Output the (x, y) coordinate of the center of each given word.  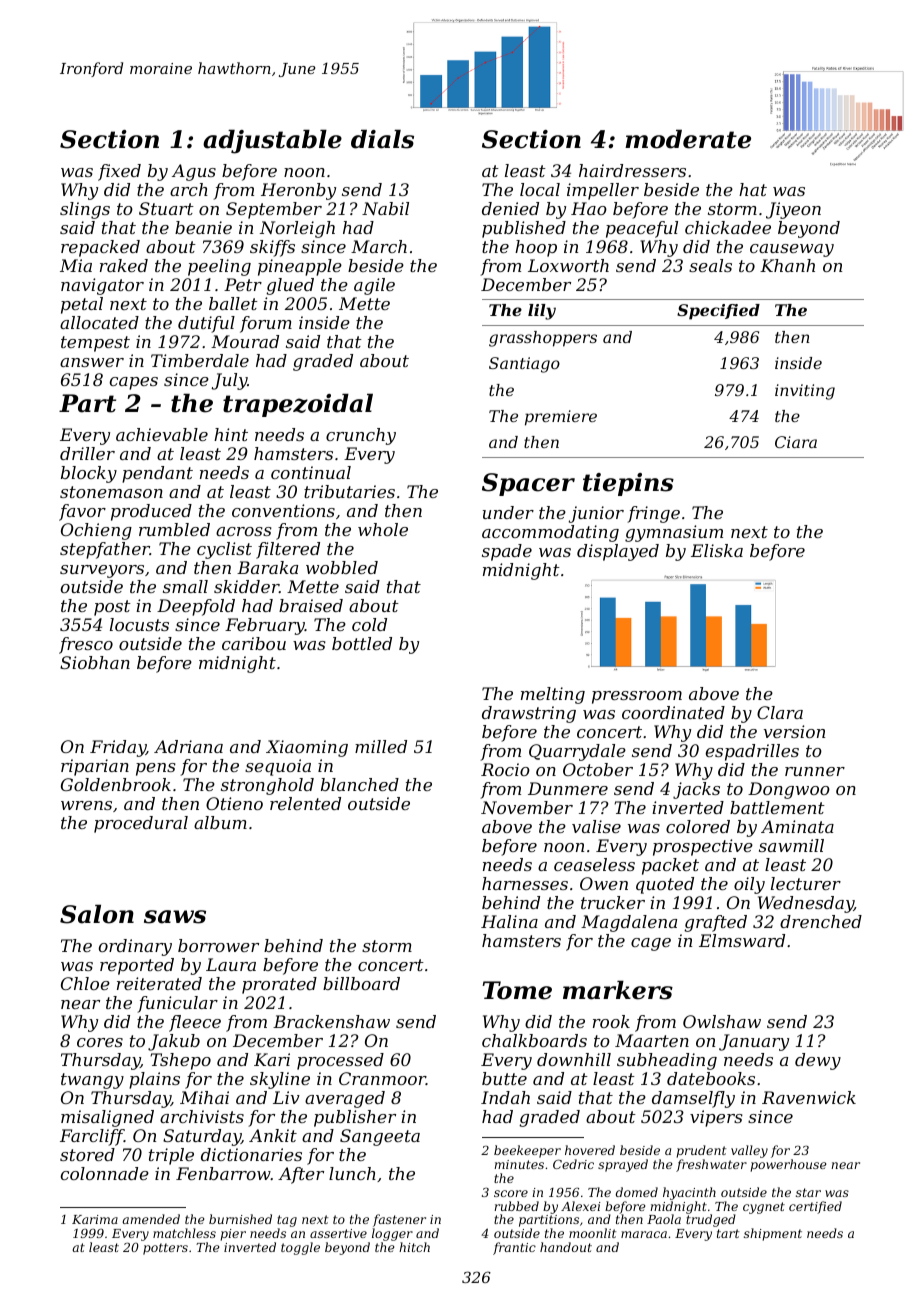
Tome (517, 990)
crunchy (361, 436)
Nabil (385, 208)
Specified (718, 312)
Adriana (188, 746)
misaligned (107, 1118)
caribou (254, 643)
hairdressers (632, 170)
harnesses (525, 883)
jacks (696, 790)
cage (651, 944)
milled (381, 746)
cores (100, 1042)
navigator (102, 286)
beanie (203, 227)
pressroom (637, 697)
